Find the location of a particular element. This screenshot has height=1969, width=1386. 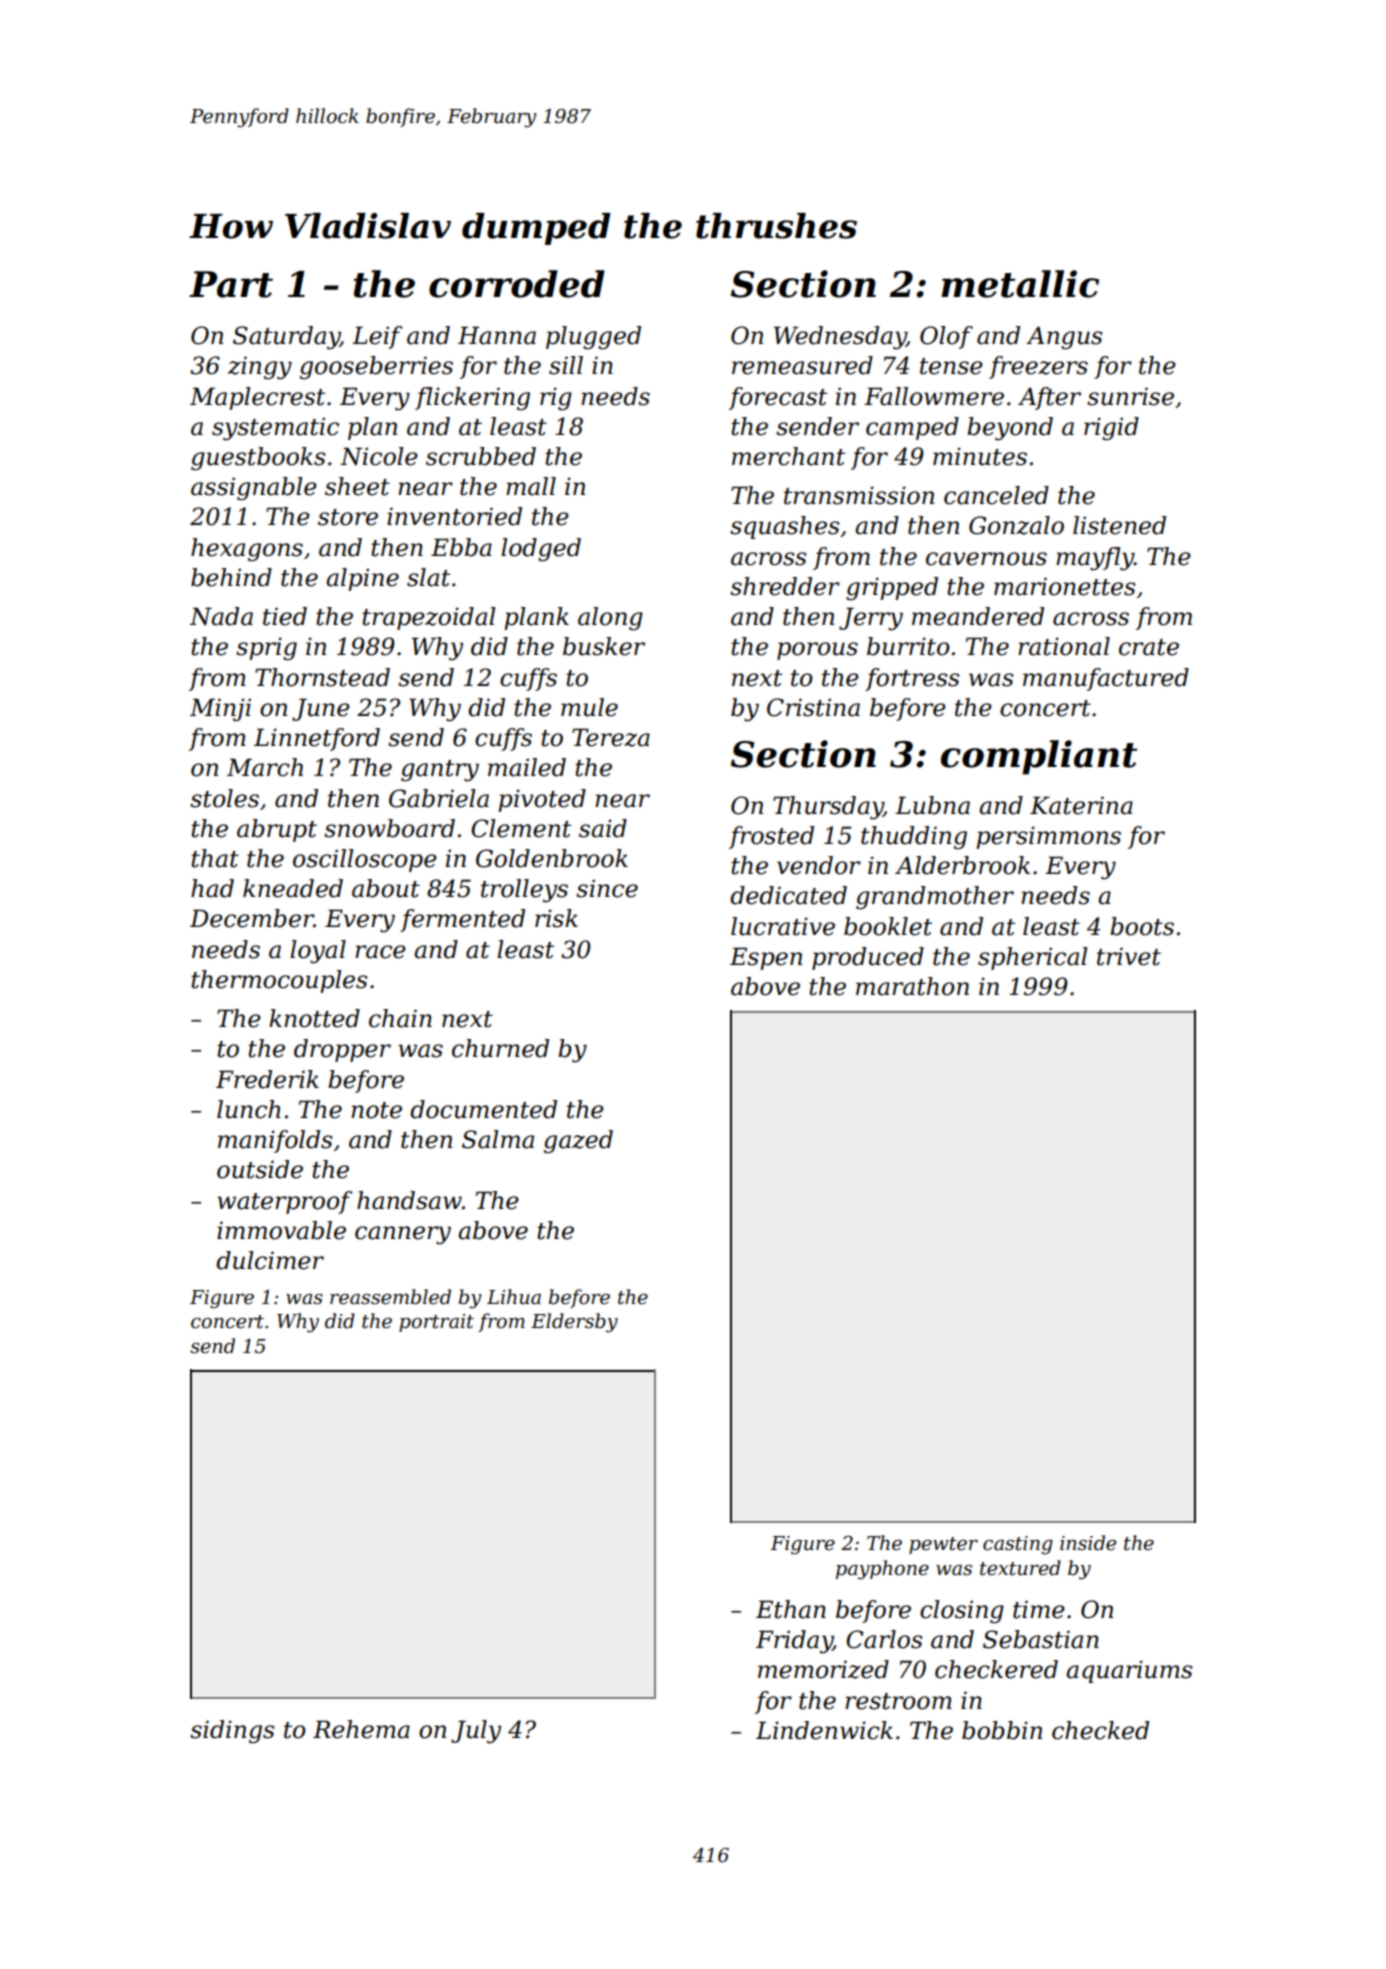

fortress is located at coordinates (912, 679).
